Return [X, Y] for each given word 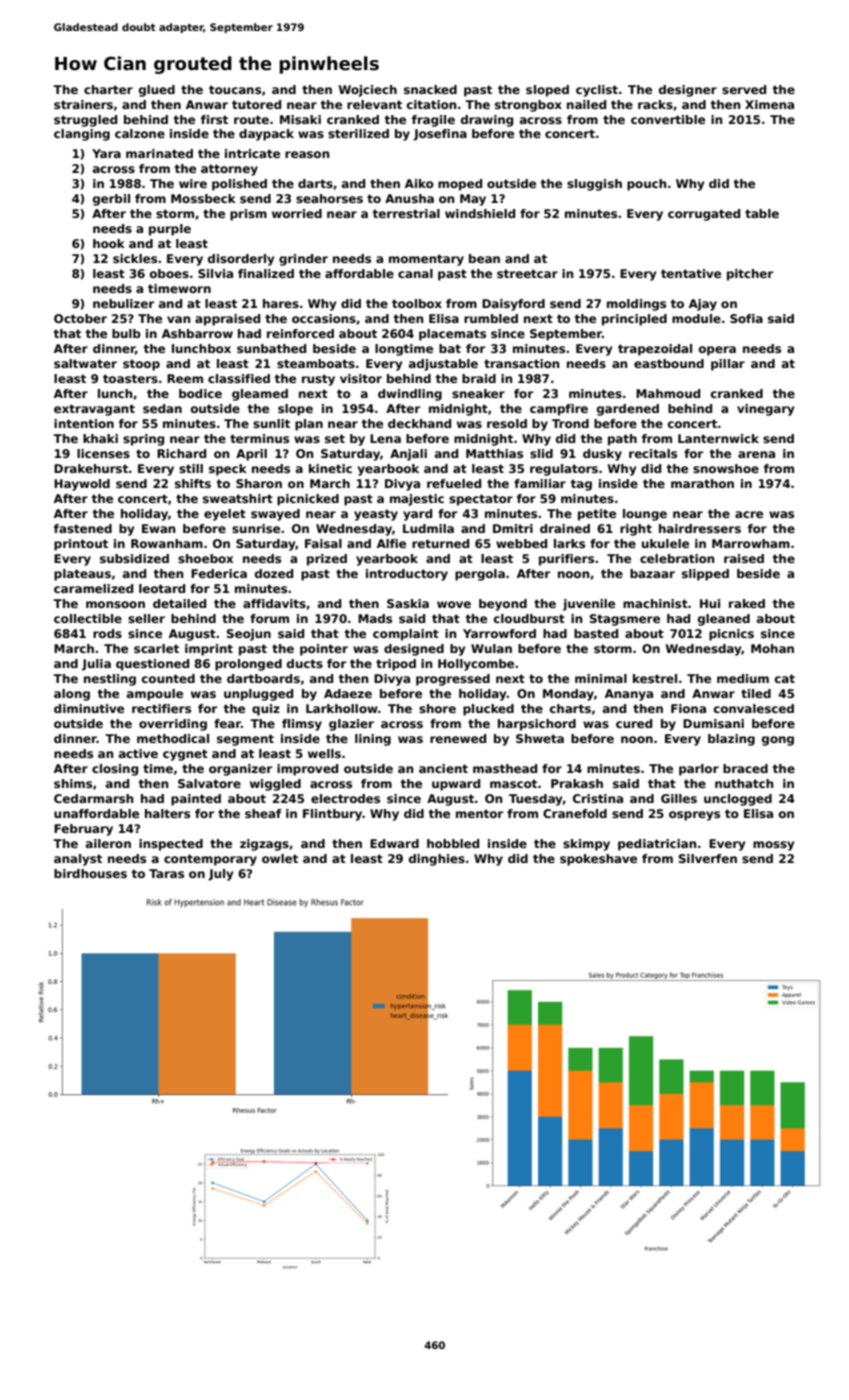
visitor [361, 378]
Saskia [408, 603]
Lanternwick [718, 438]
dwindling [410, 395]
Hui [710, 603]
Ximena [769, 104]
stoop [141, 365]
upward [456, 785]
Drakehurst [91, 468]
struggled [85, 121]
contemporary [210, 860]
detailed [179, 603]
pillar [728, 365]
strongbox [528, 106]
